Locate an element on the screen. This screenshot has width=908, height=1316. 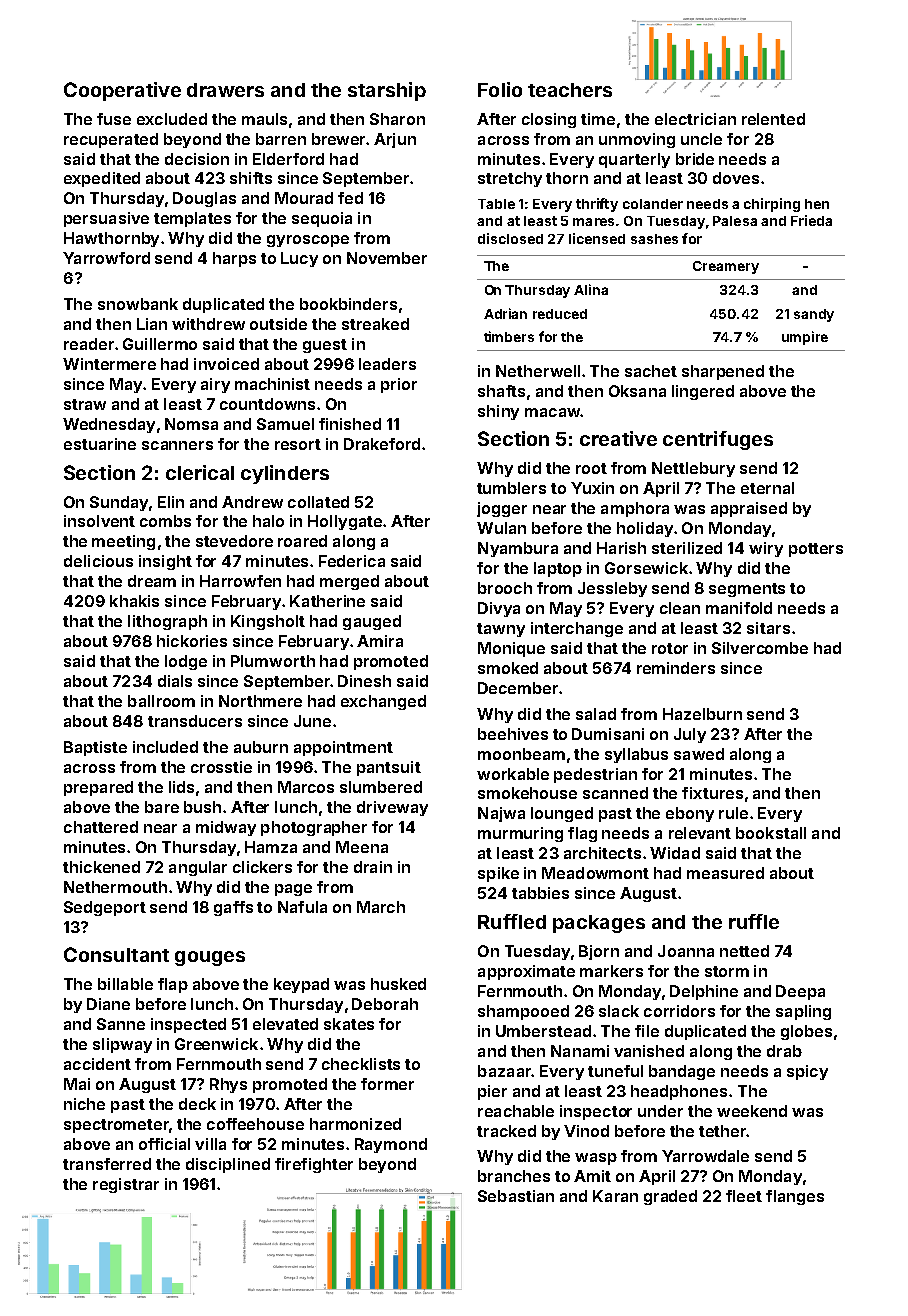
Oksana is located at coordinates (637, 391).
